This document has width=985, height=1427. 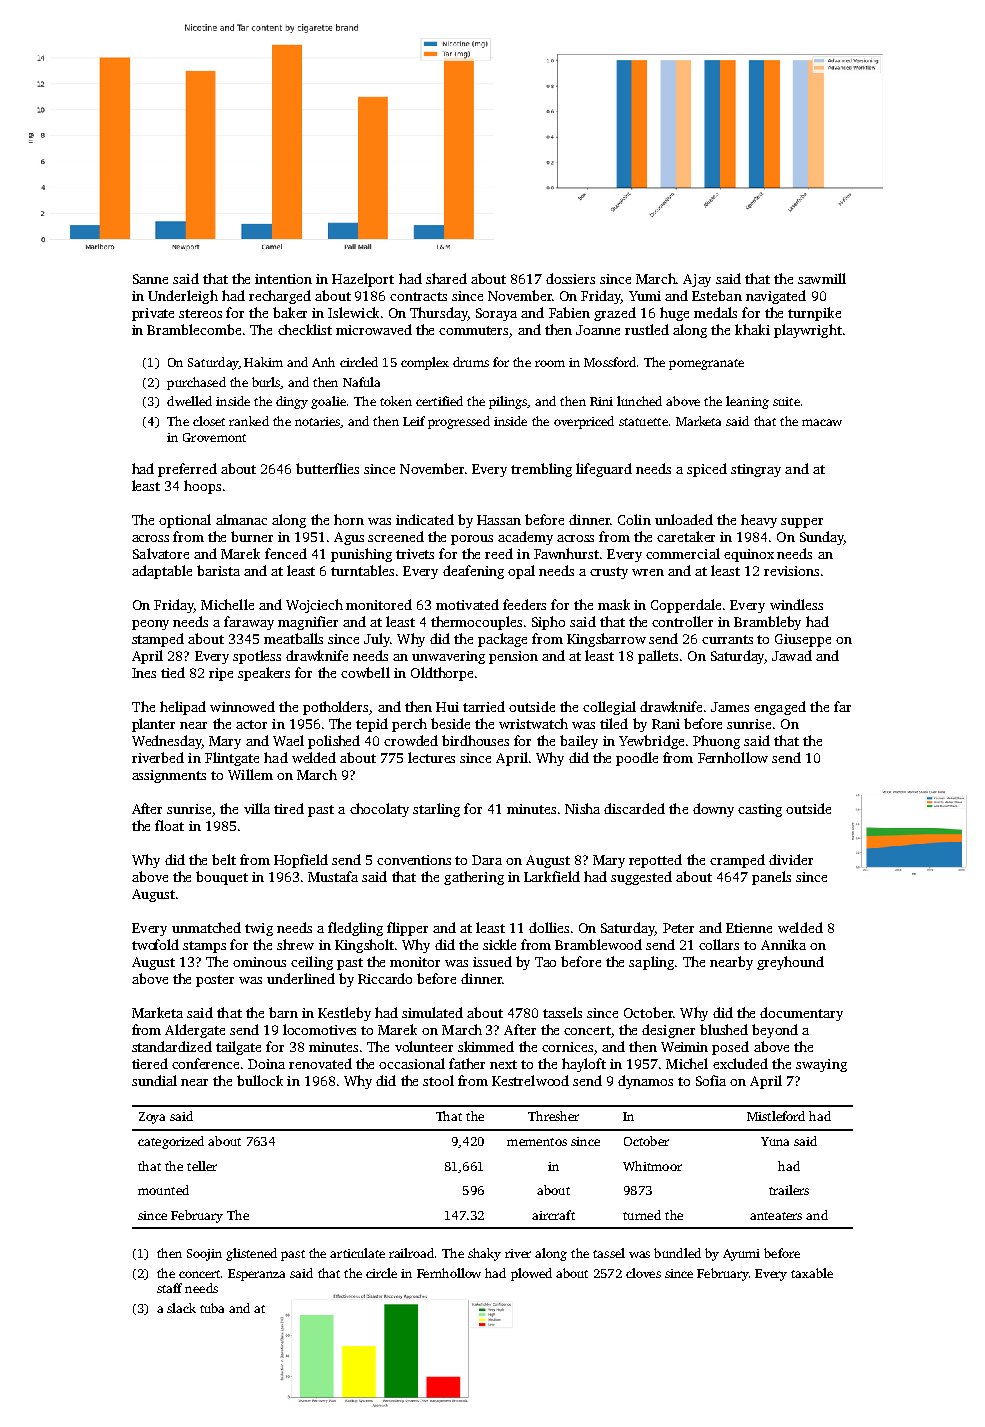 I want to click on microwaved, so click(x=374, y=329).
